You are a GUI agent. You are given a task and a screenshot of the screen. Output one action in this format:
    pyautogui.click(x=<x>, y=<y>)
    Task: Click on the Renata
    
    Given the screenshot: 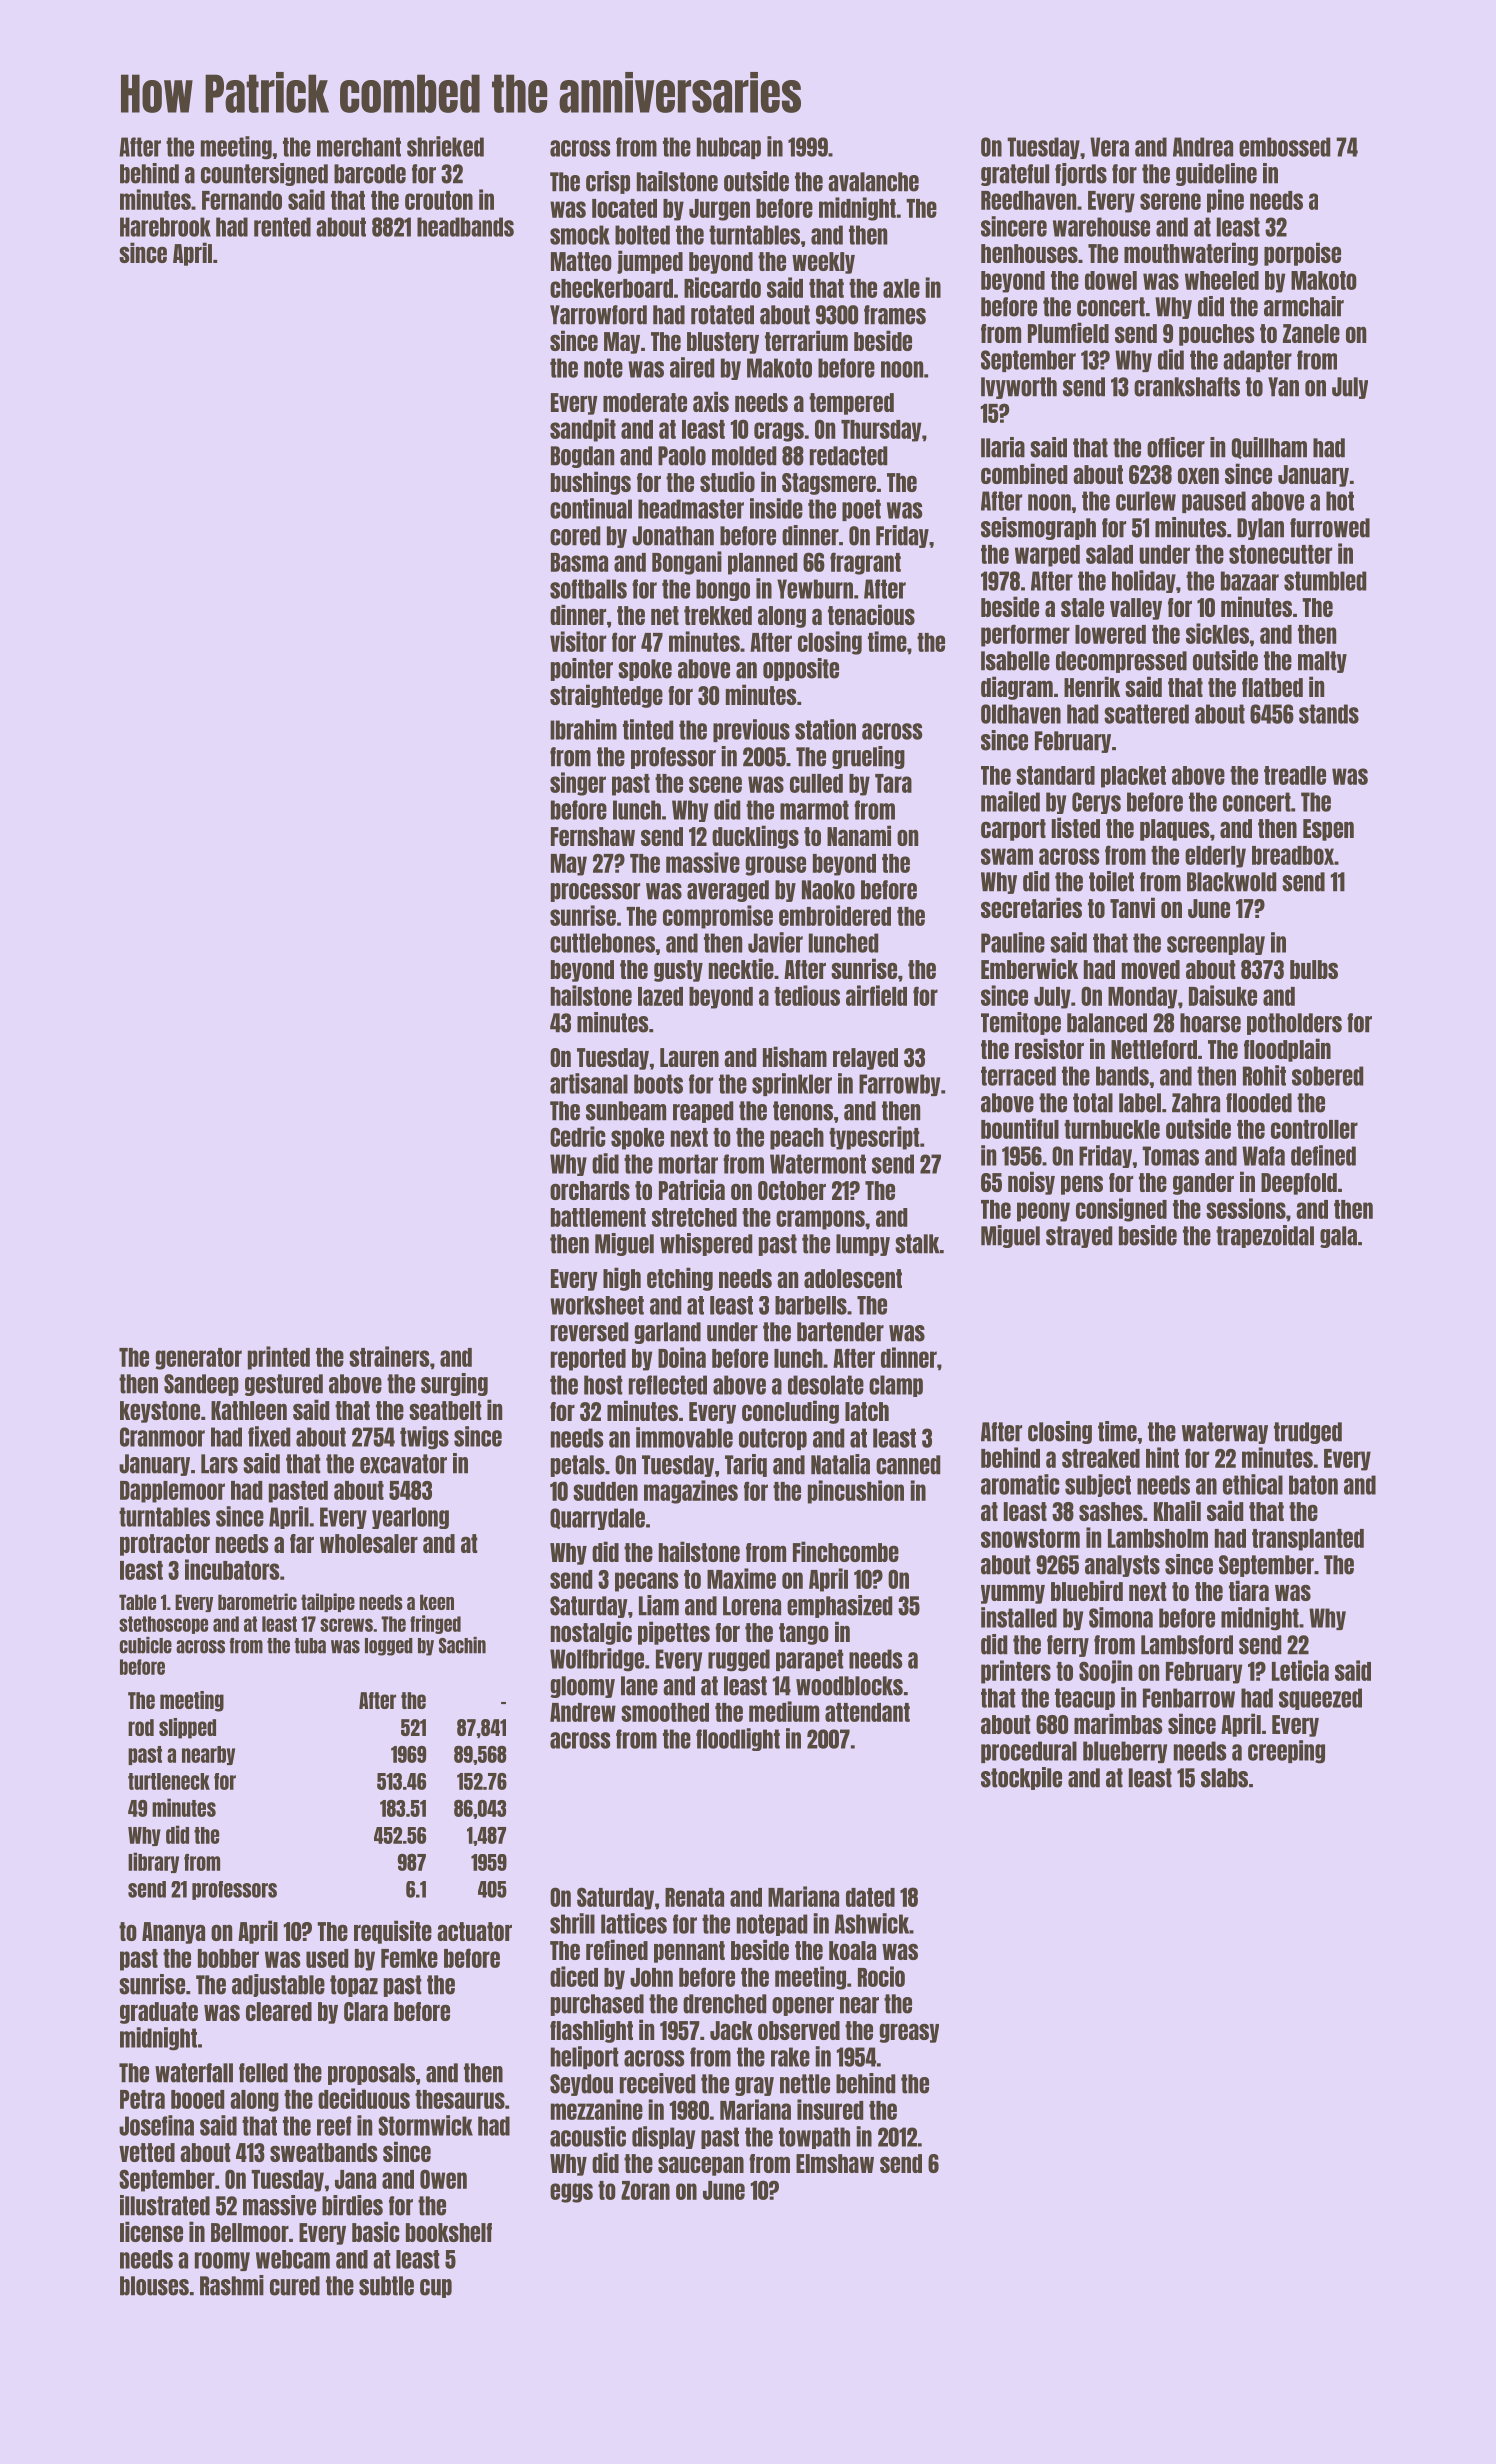 What is the action you would take?
    pyautogui.click(x=694, y=1897)
